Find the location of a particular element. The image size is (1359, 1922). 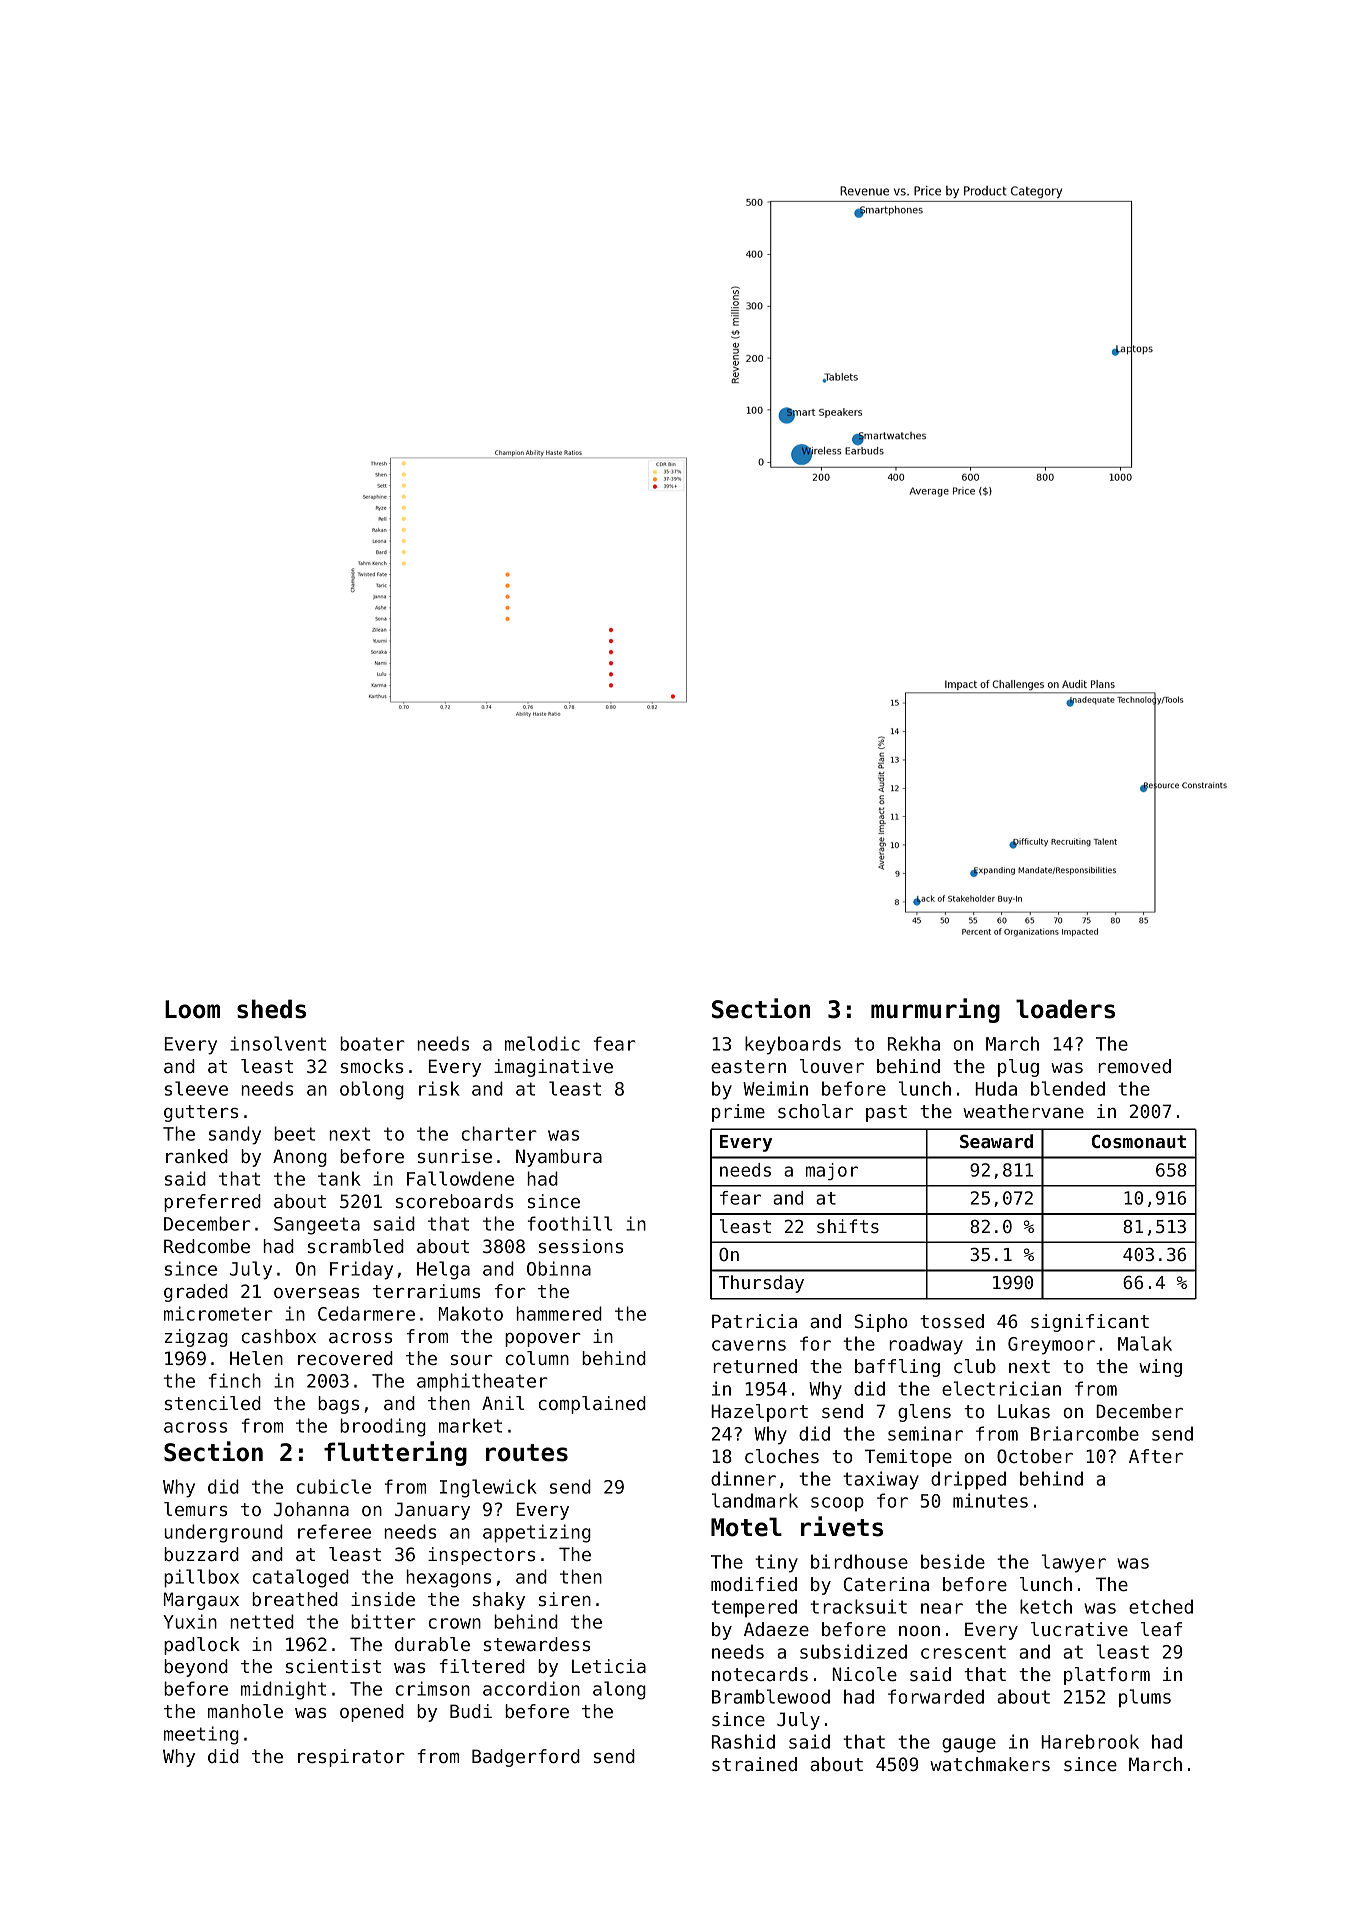

terrariums is located at coordinates (426, 1291).
